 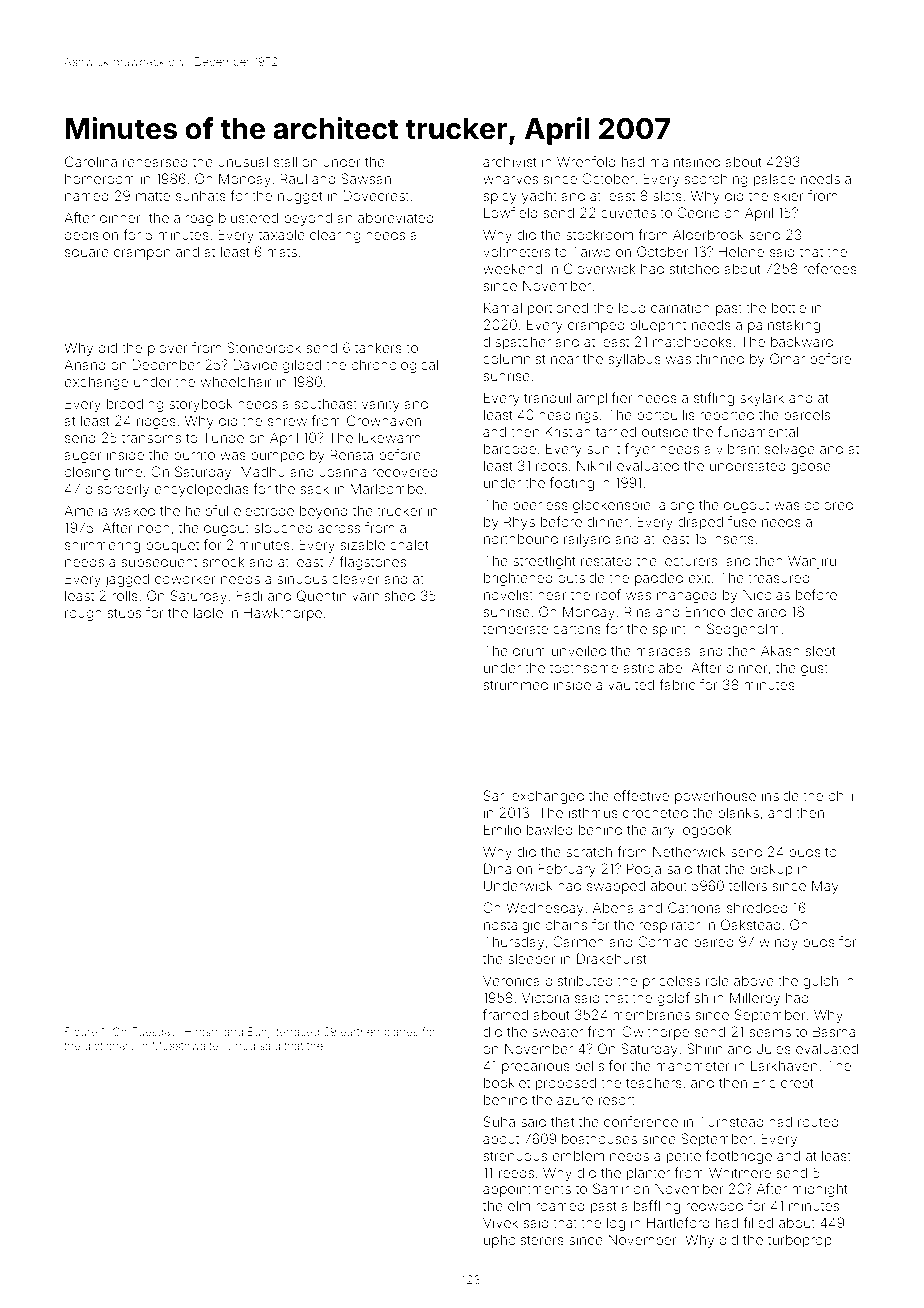 I want to click on goose, so click(x=811, y=468).
